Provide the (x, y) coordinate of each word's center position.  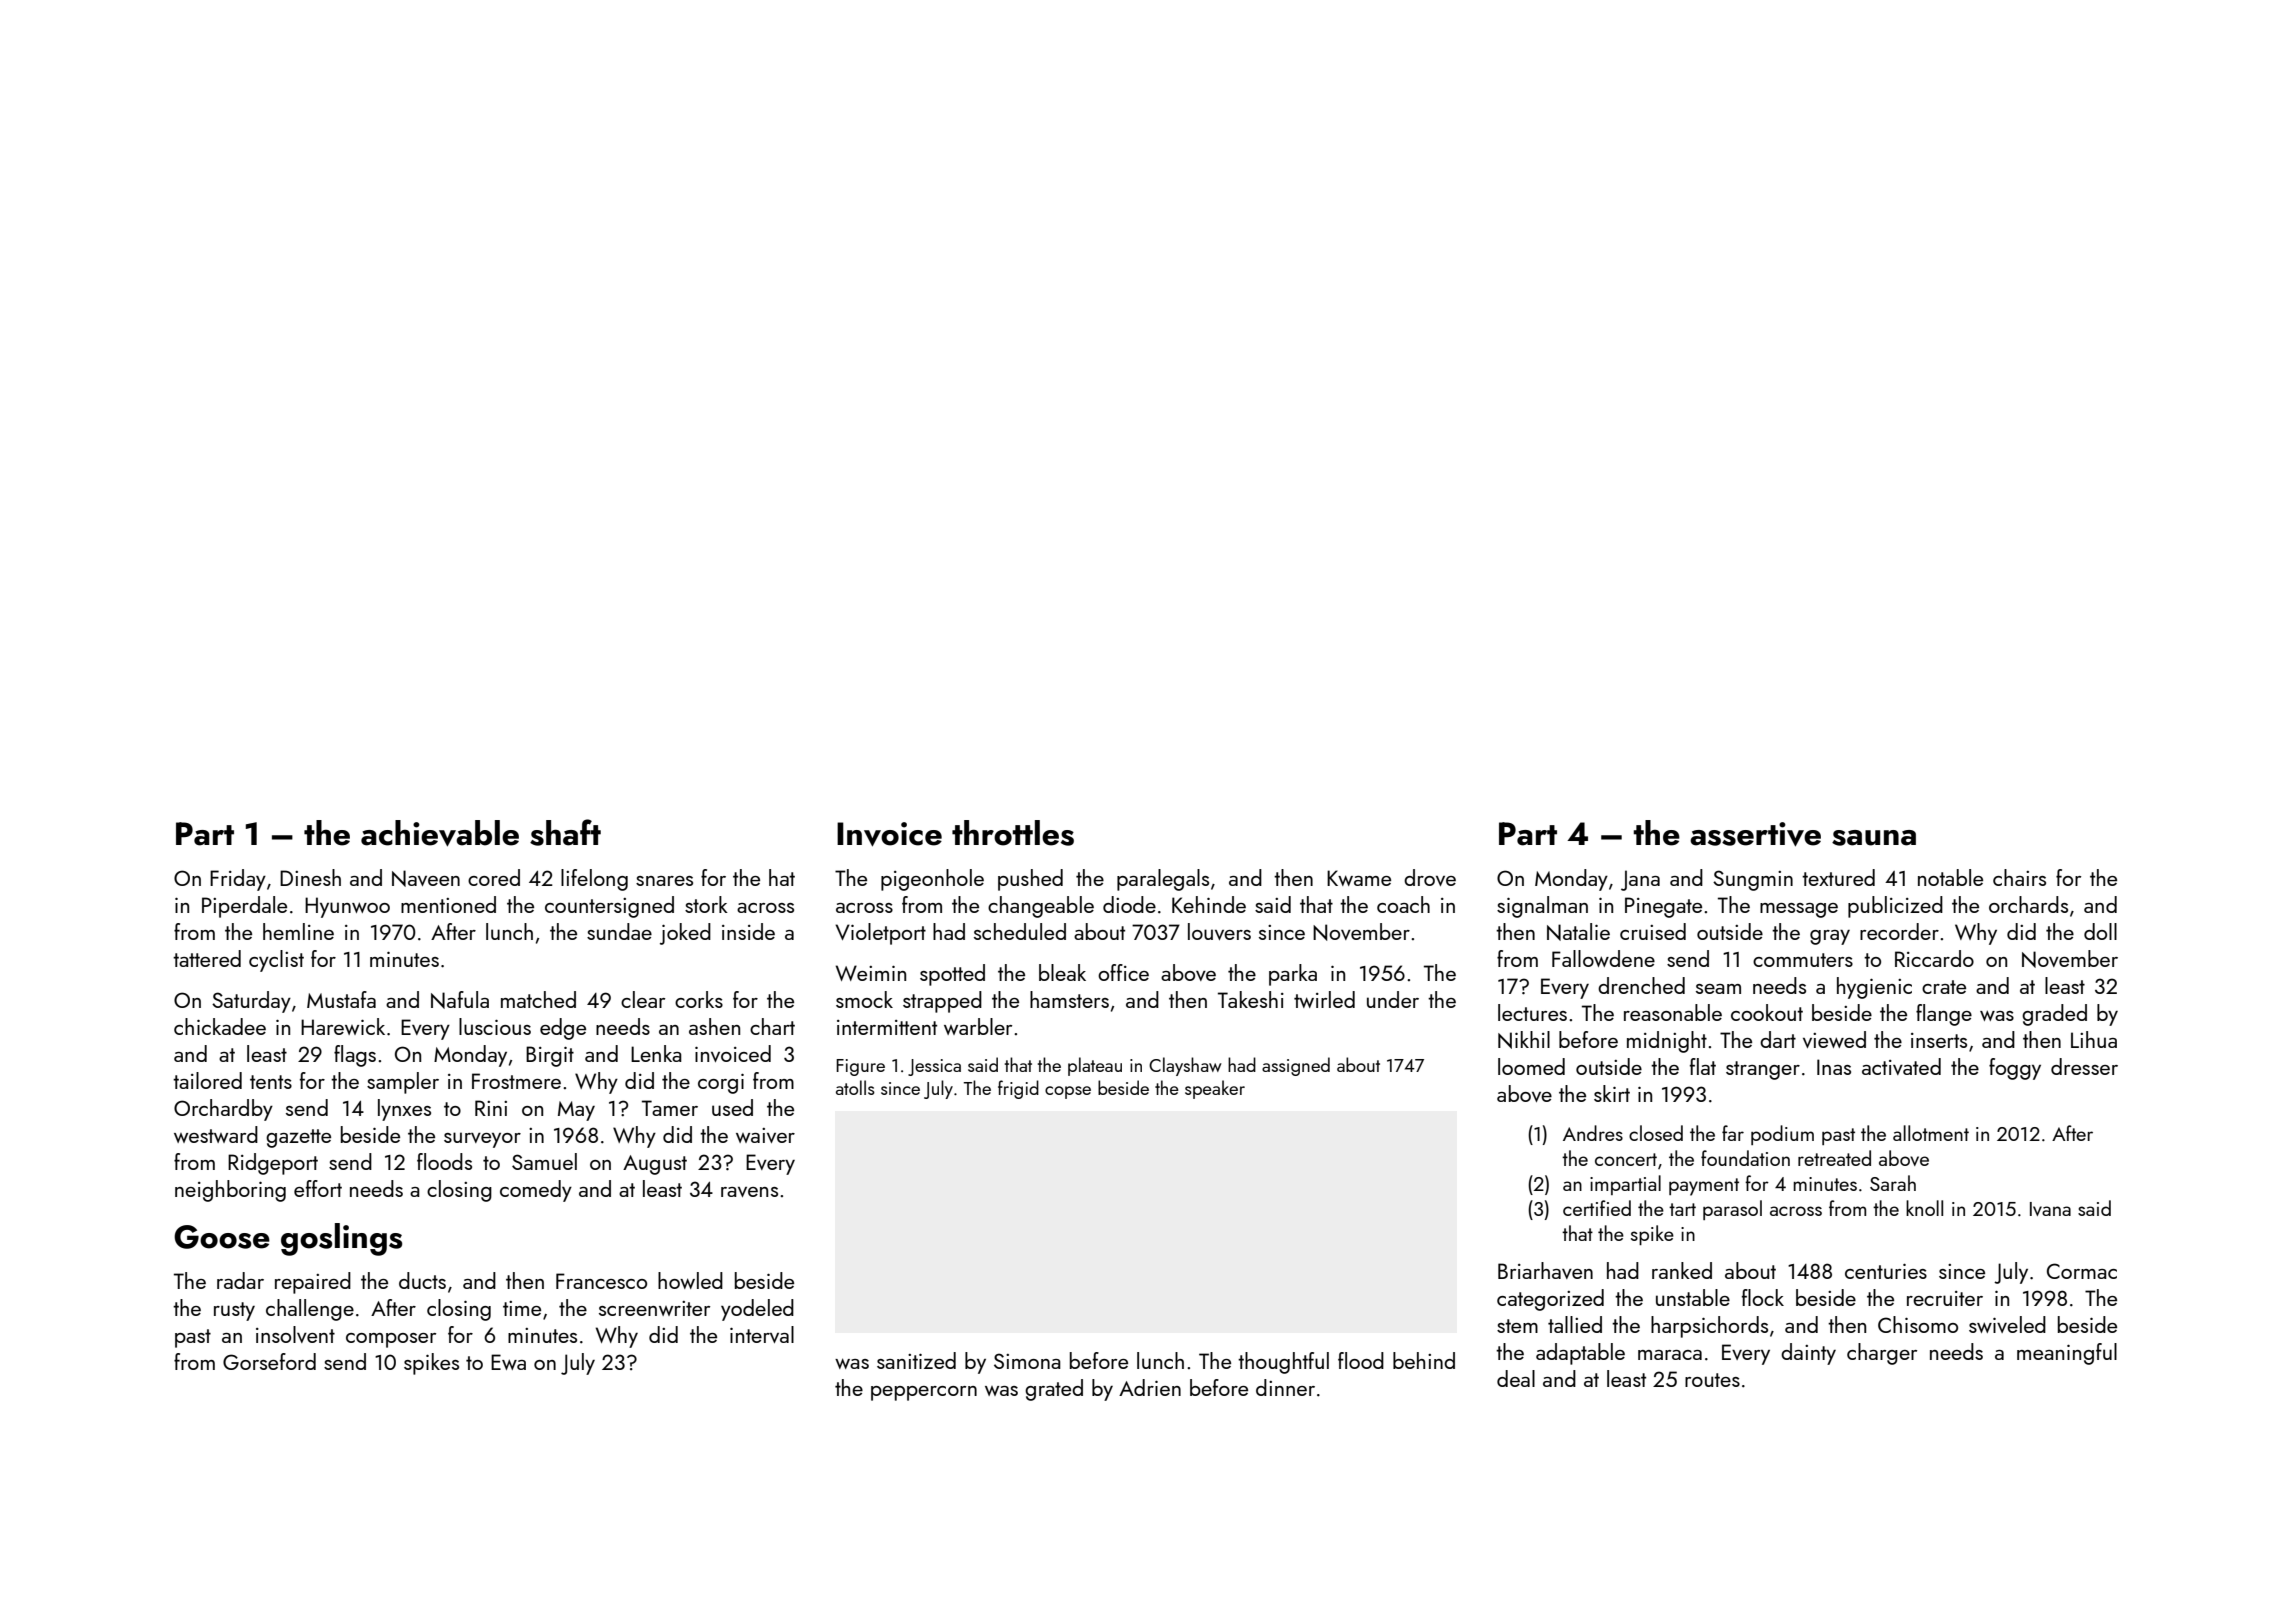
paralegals (1163, 880)
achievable (440, 833)
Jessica (934, 1067)
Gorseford (269, 1361)
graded (2054, 1015)
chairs (2019, 877)
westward (216, 1134)
